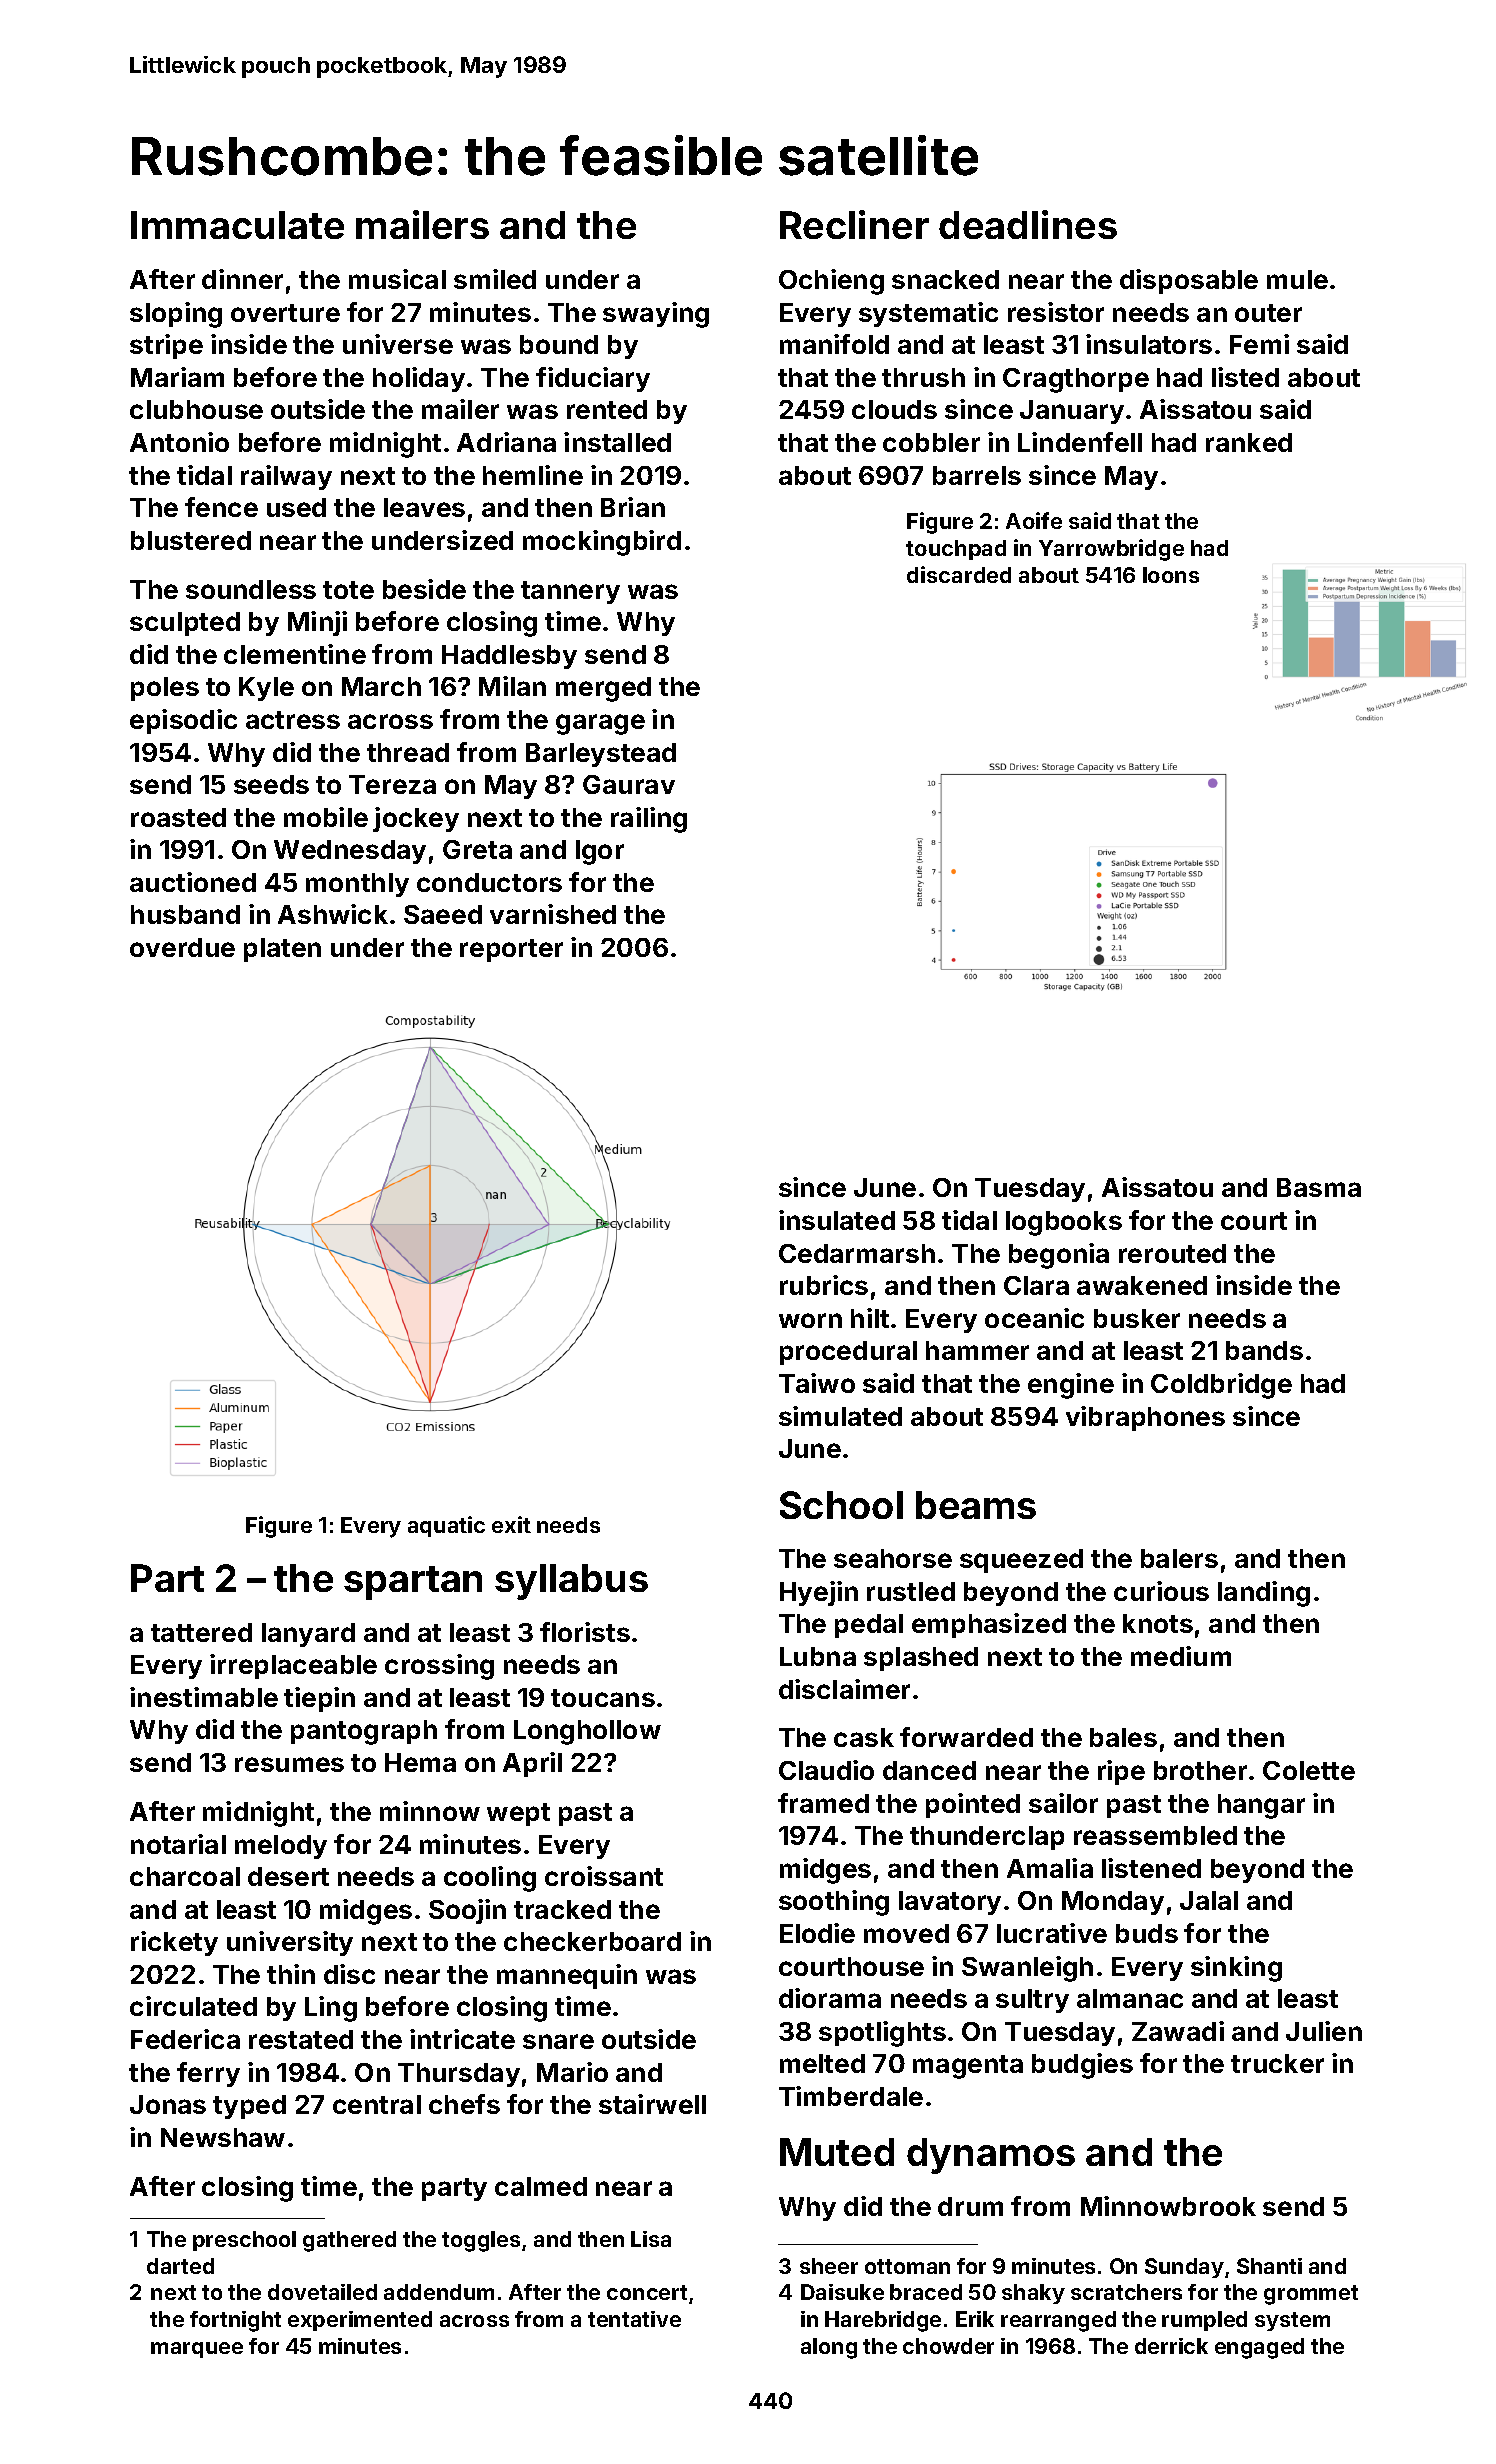 The height and width of the screenshot is (2464, 1496). I want to click on Coldbridge, so click(1221, 1386).
